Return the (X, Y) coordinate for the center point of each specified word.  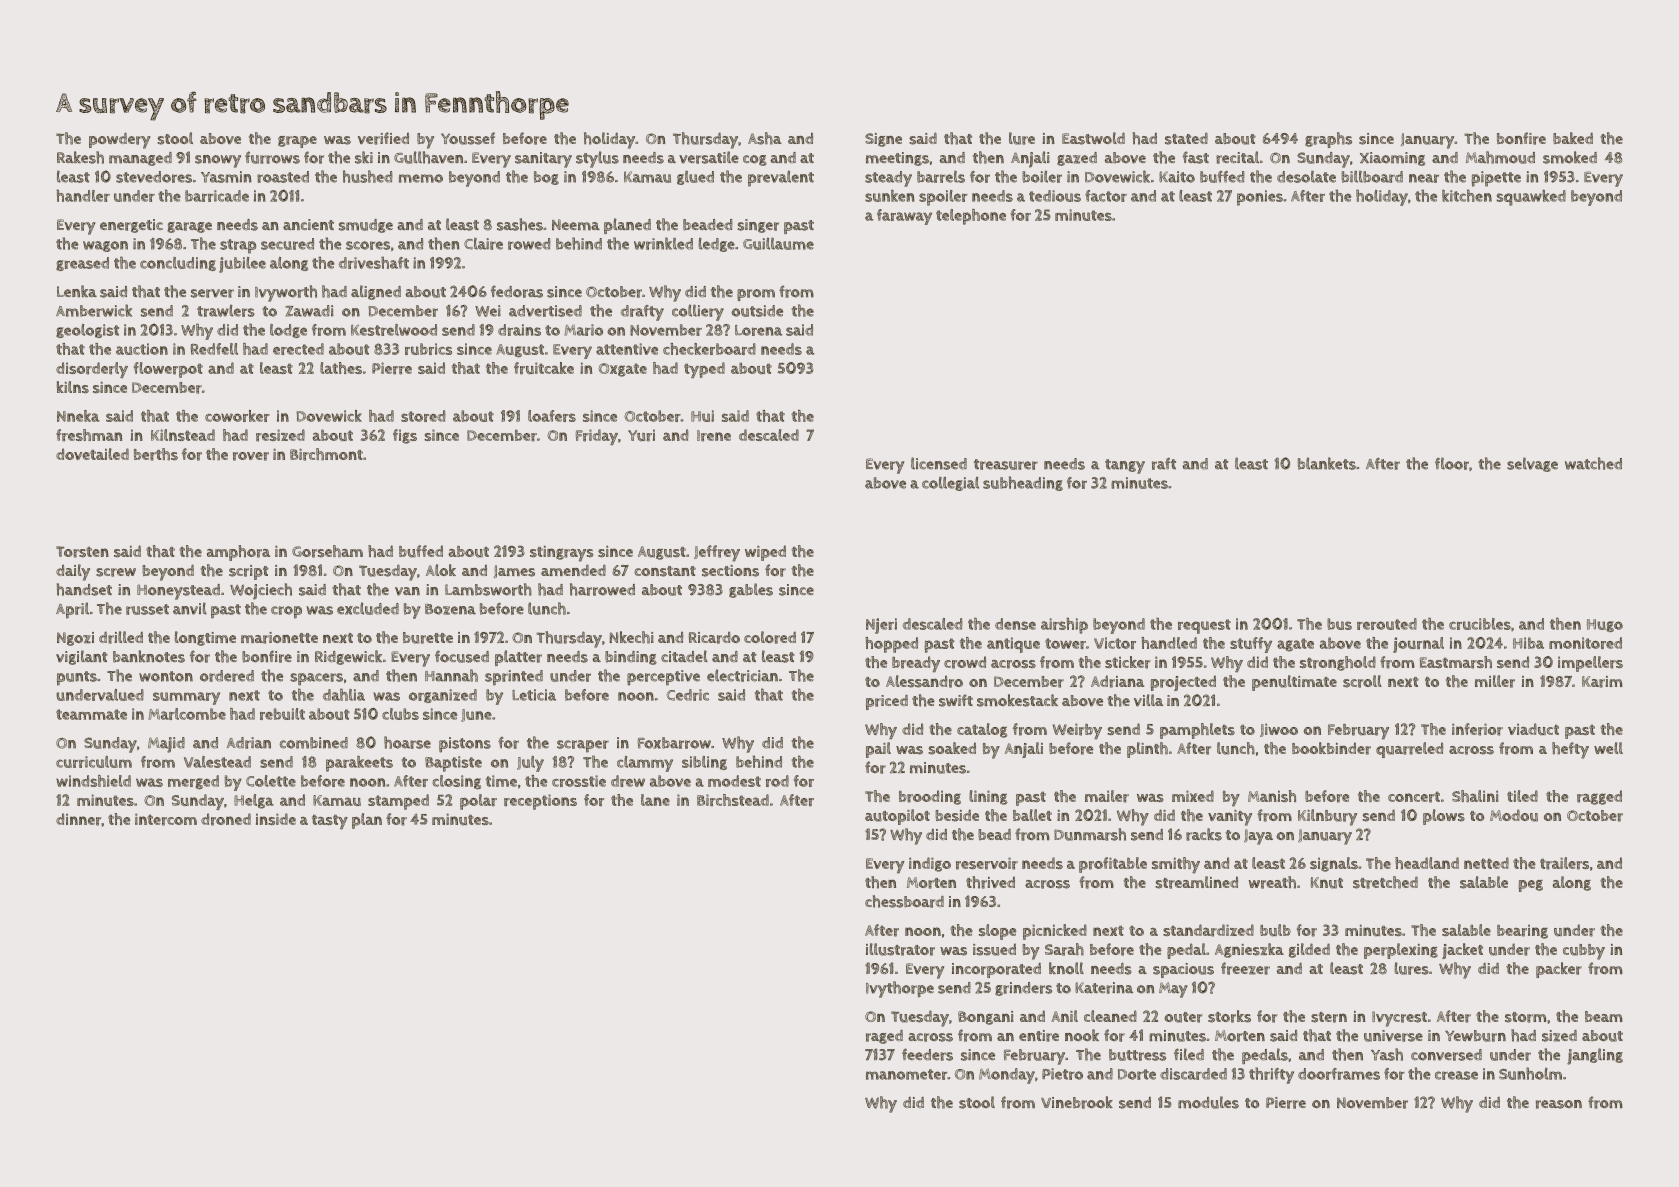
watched (1593, 463)
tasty (330, 821)
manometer (906, 1074)
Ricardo (714, 638)
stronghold (1338, 663)
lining (988, 797)
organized (443, 696)
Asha (765, 138)
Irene (714, 436)
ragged (1599, 797)
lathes (341, 368)
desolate (1306, 177)
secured (287, 244)
